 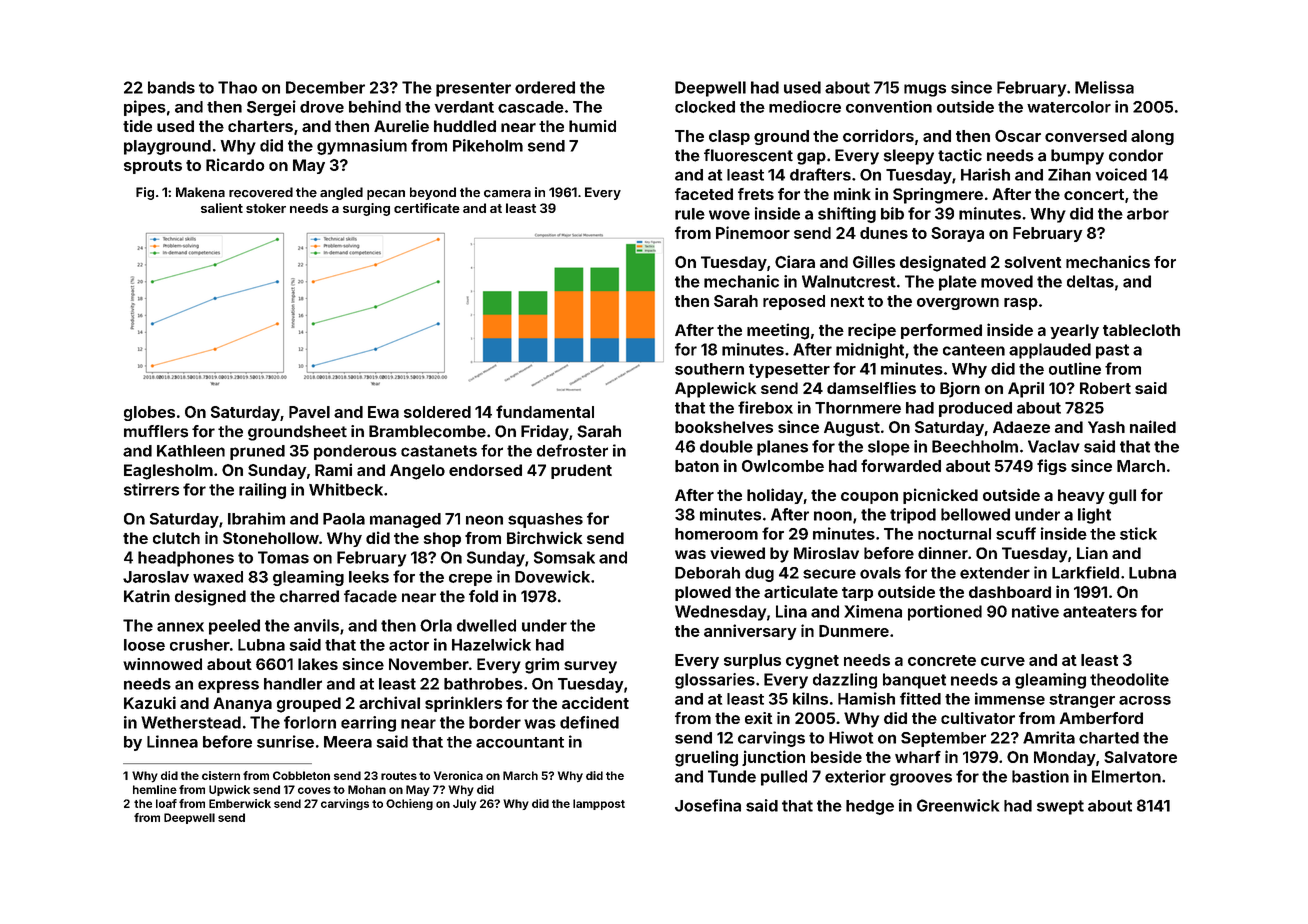 I want to click on designated, so click(x=943, y=263).
